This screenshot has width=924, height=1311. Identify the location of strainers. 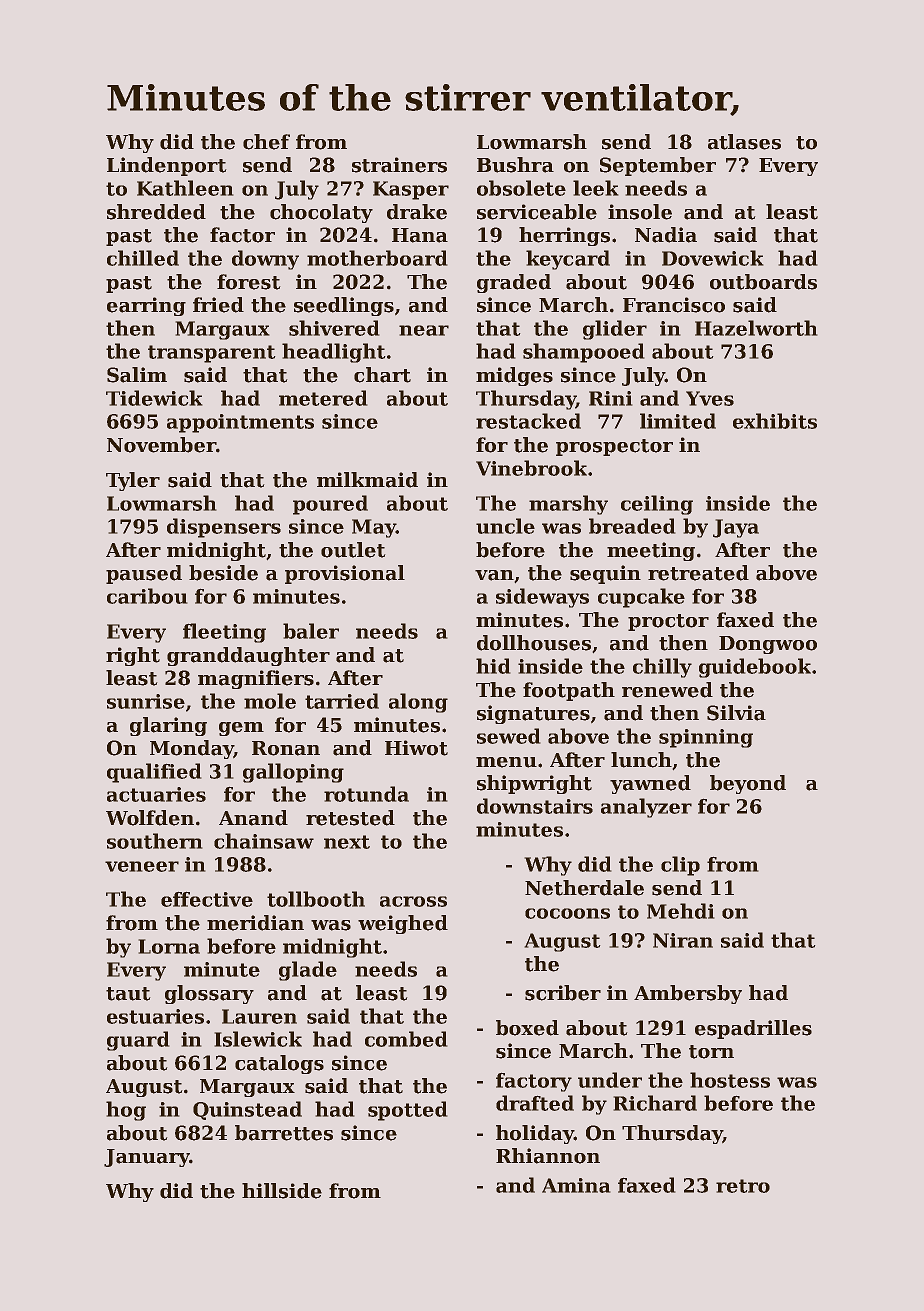
(399, 165).
